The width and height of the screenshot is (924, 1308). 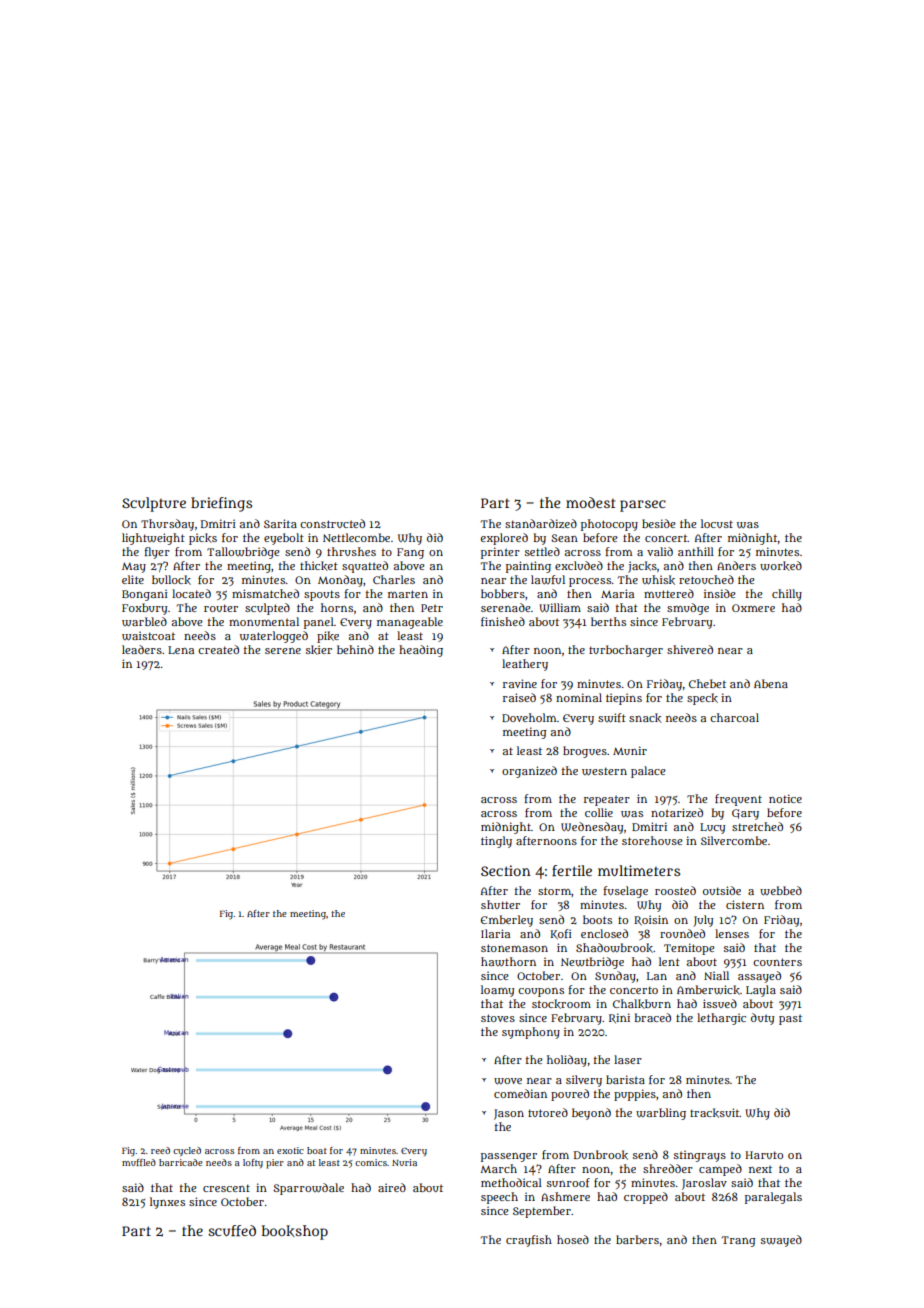 What do you see at coordinates (167, 1203) in the screenshot?
I see `lynxes` at bounding box center [167, 1203].
